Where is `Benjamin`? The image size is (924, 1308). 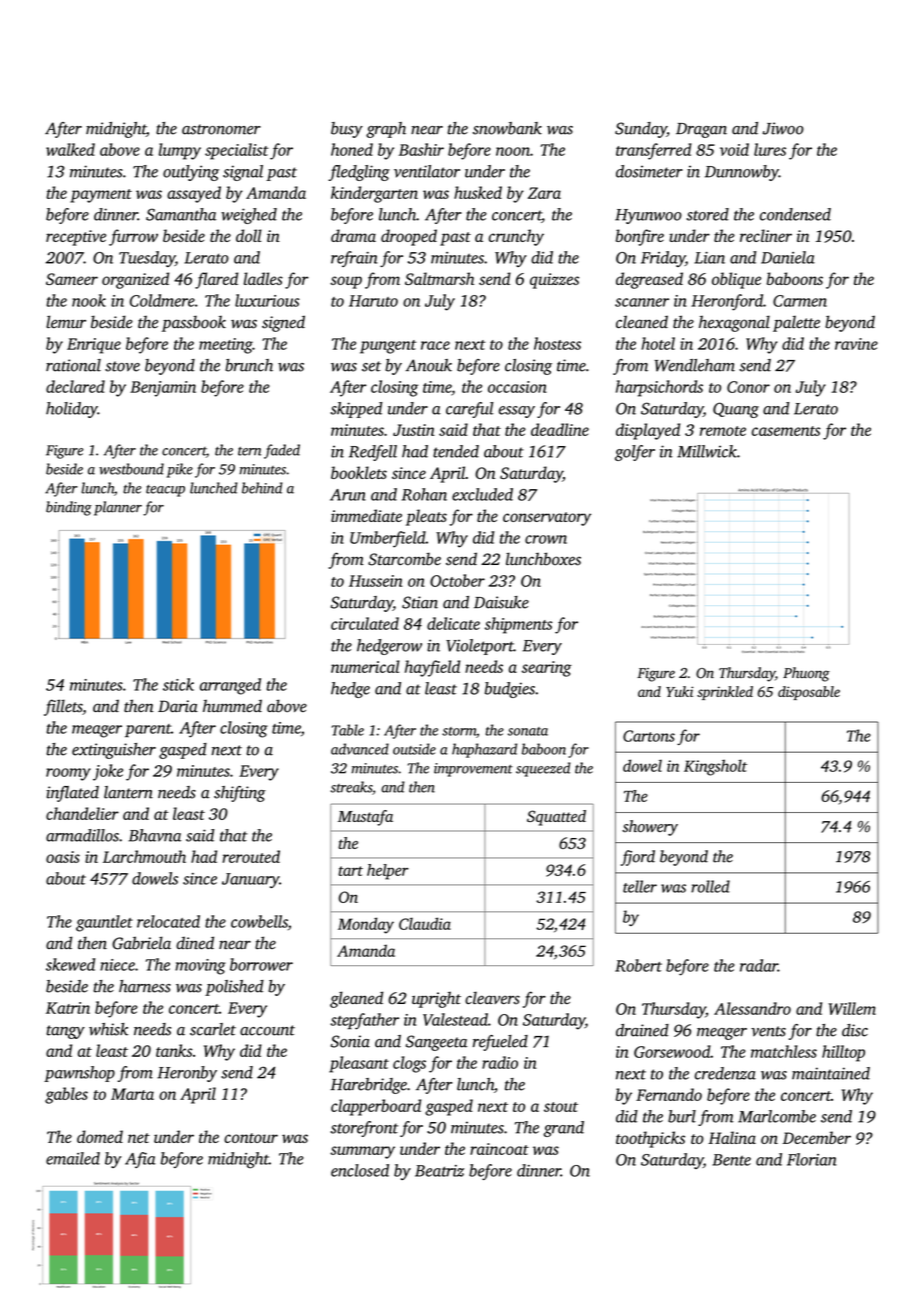 Benjamin is located at coordinates (163, 389).
